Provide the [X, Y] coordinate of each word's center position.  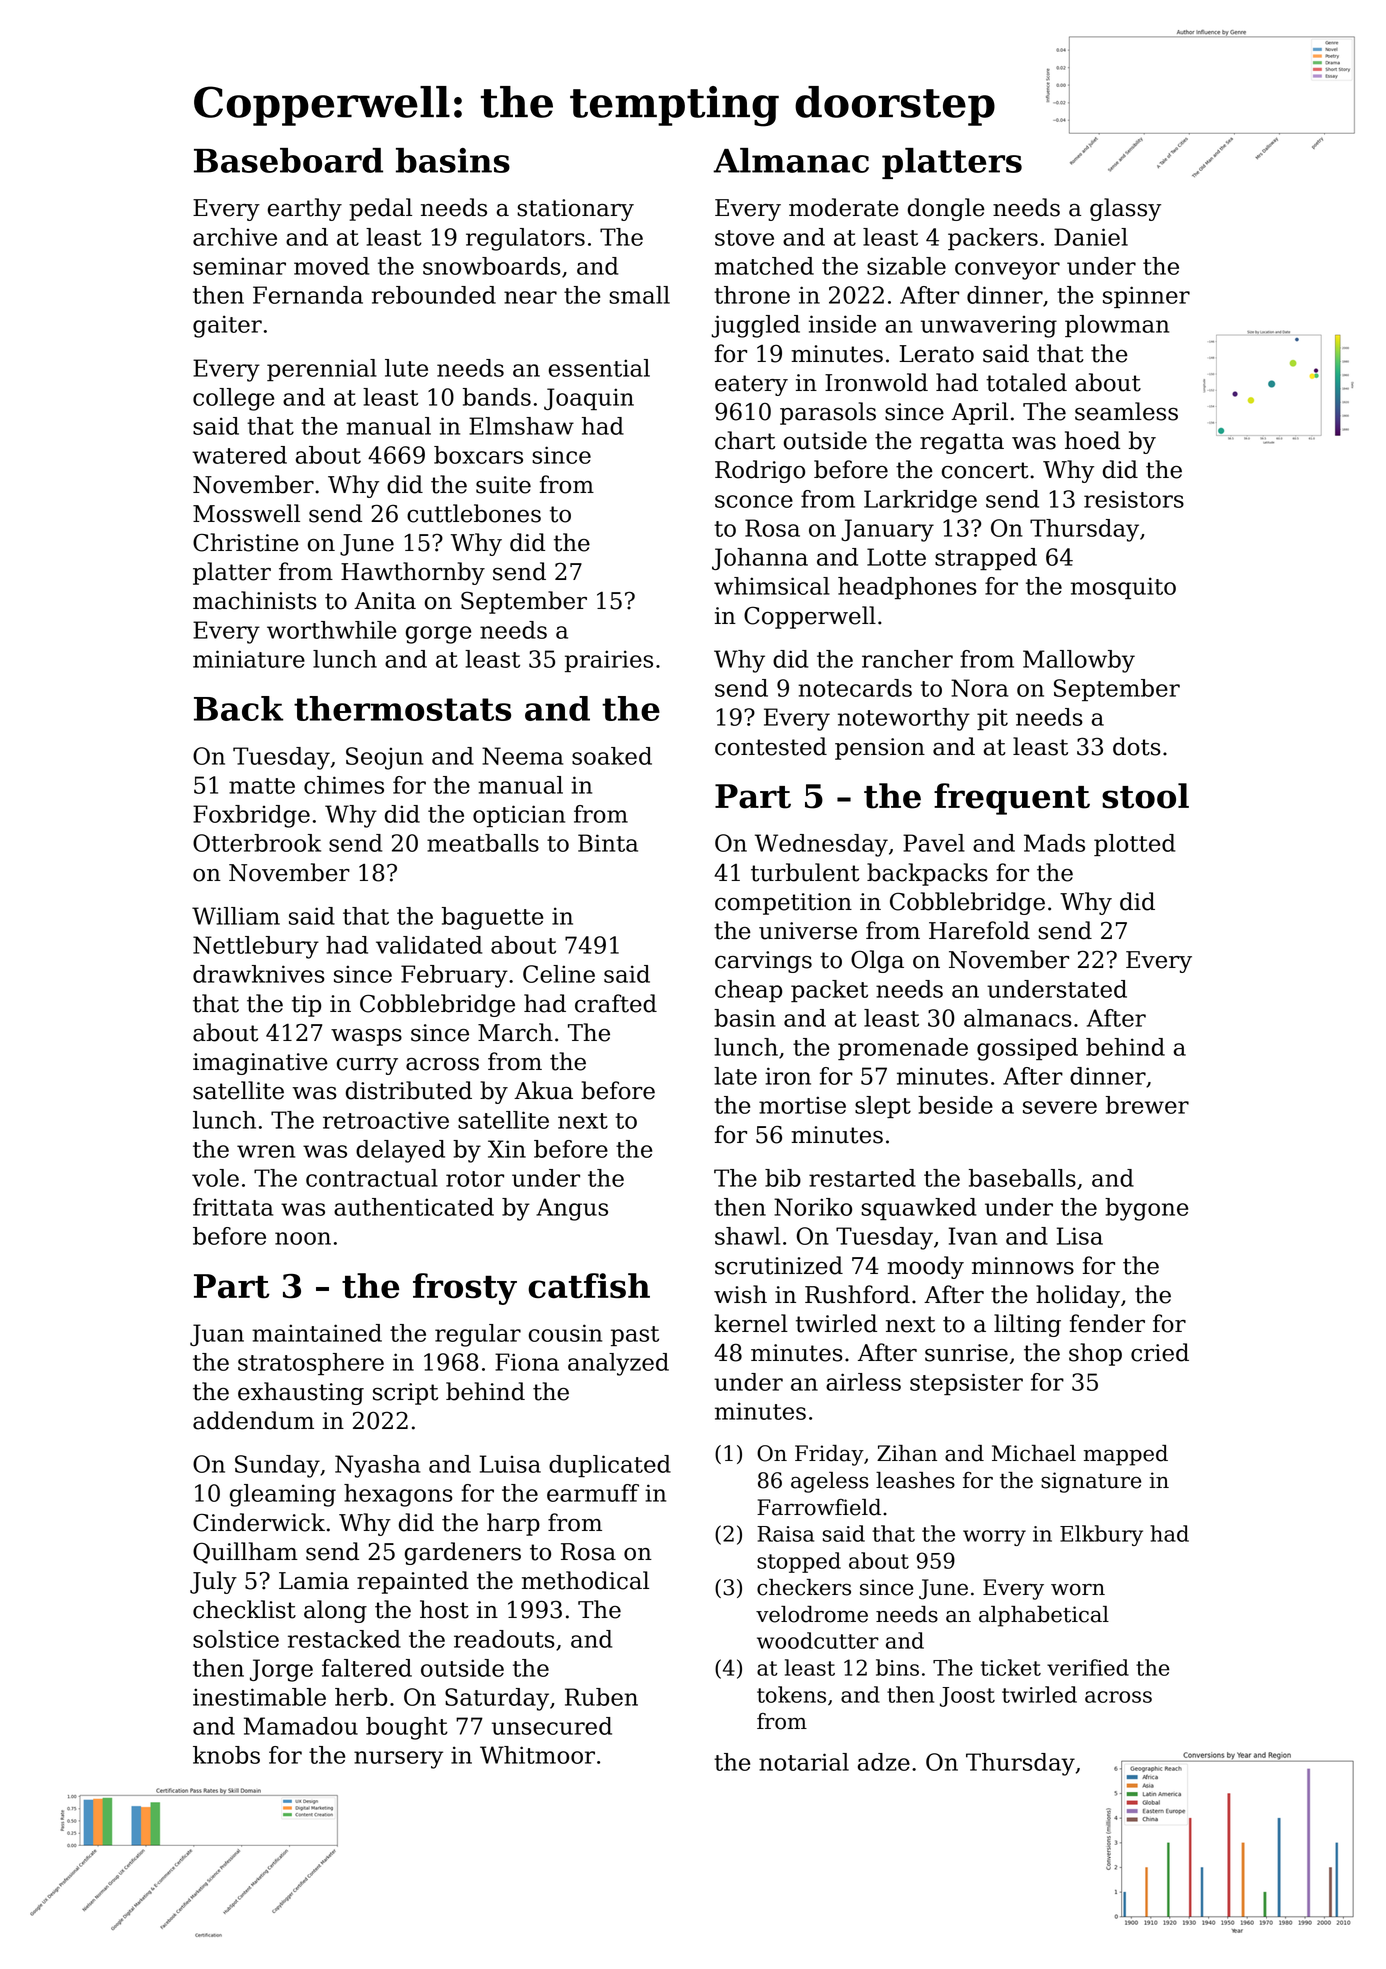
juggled [755, 326]
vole [215, 1178]
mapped [1126, 1455]
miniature [249, 659]
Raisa [785, 1534]
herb [361, 1697]
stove [744, 238]
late [735, 1076]
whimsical [772, 586]
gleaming [283, 1495]
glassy [1125, 209]
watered [239, 455]
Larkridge [920, 501]
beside [955, 1105]
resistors [1134, 499]
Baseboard [288, 160]
